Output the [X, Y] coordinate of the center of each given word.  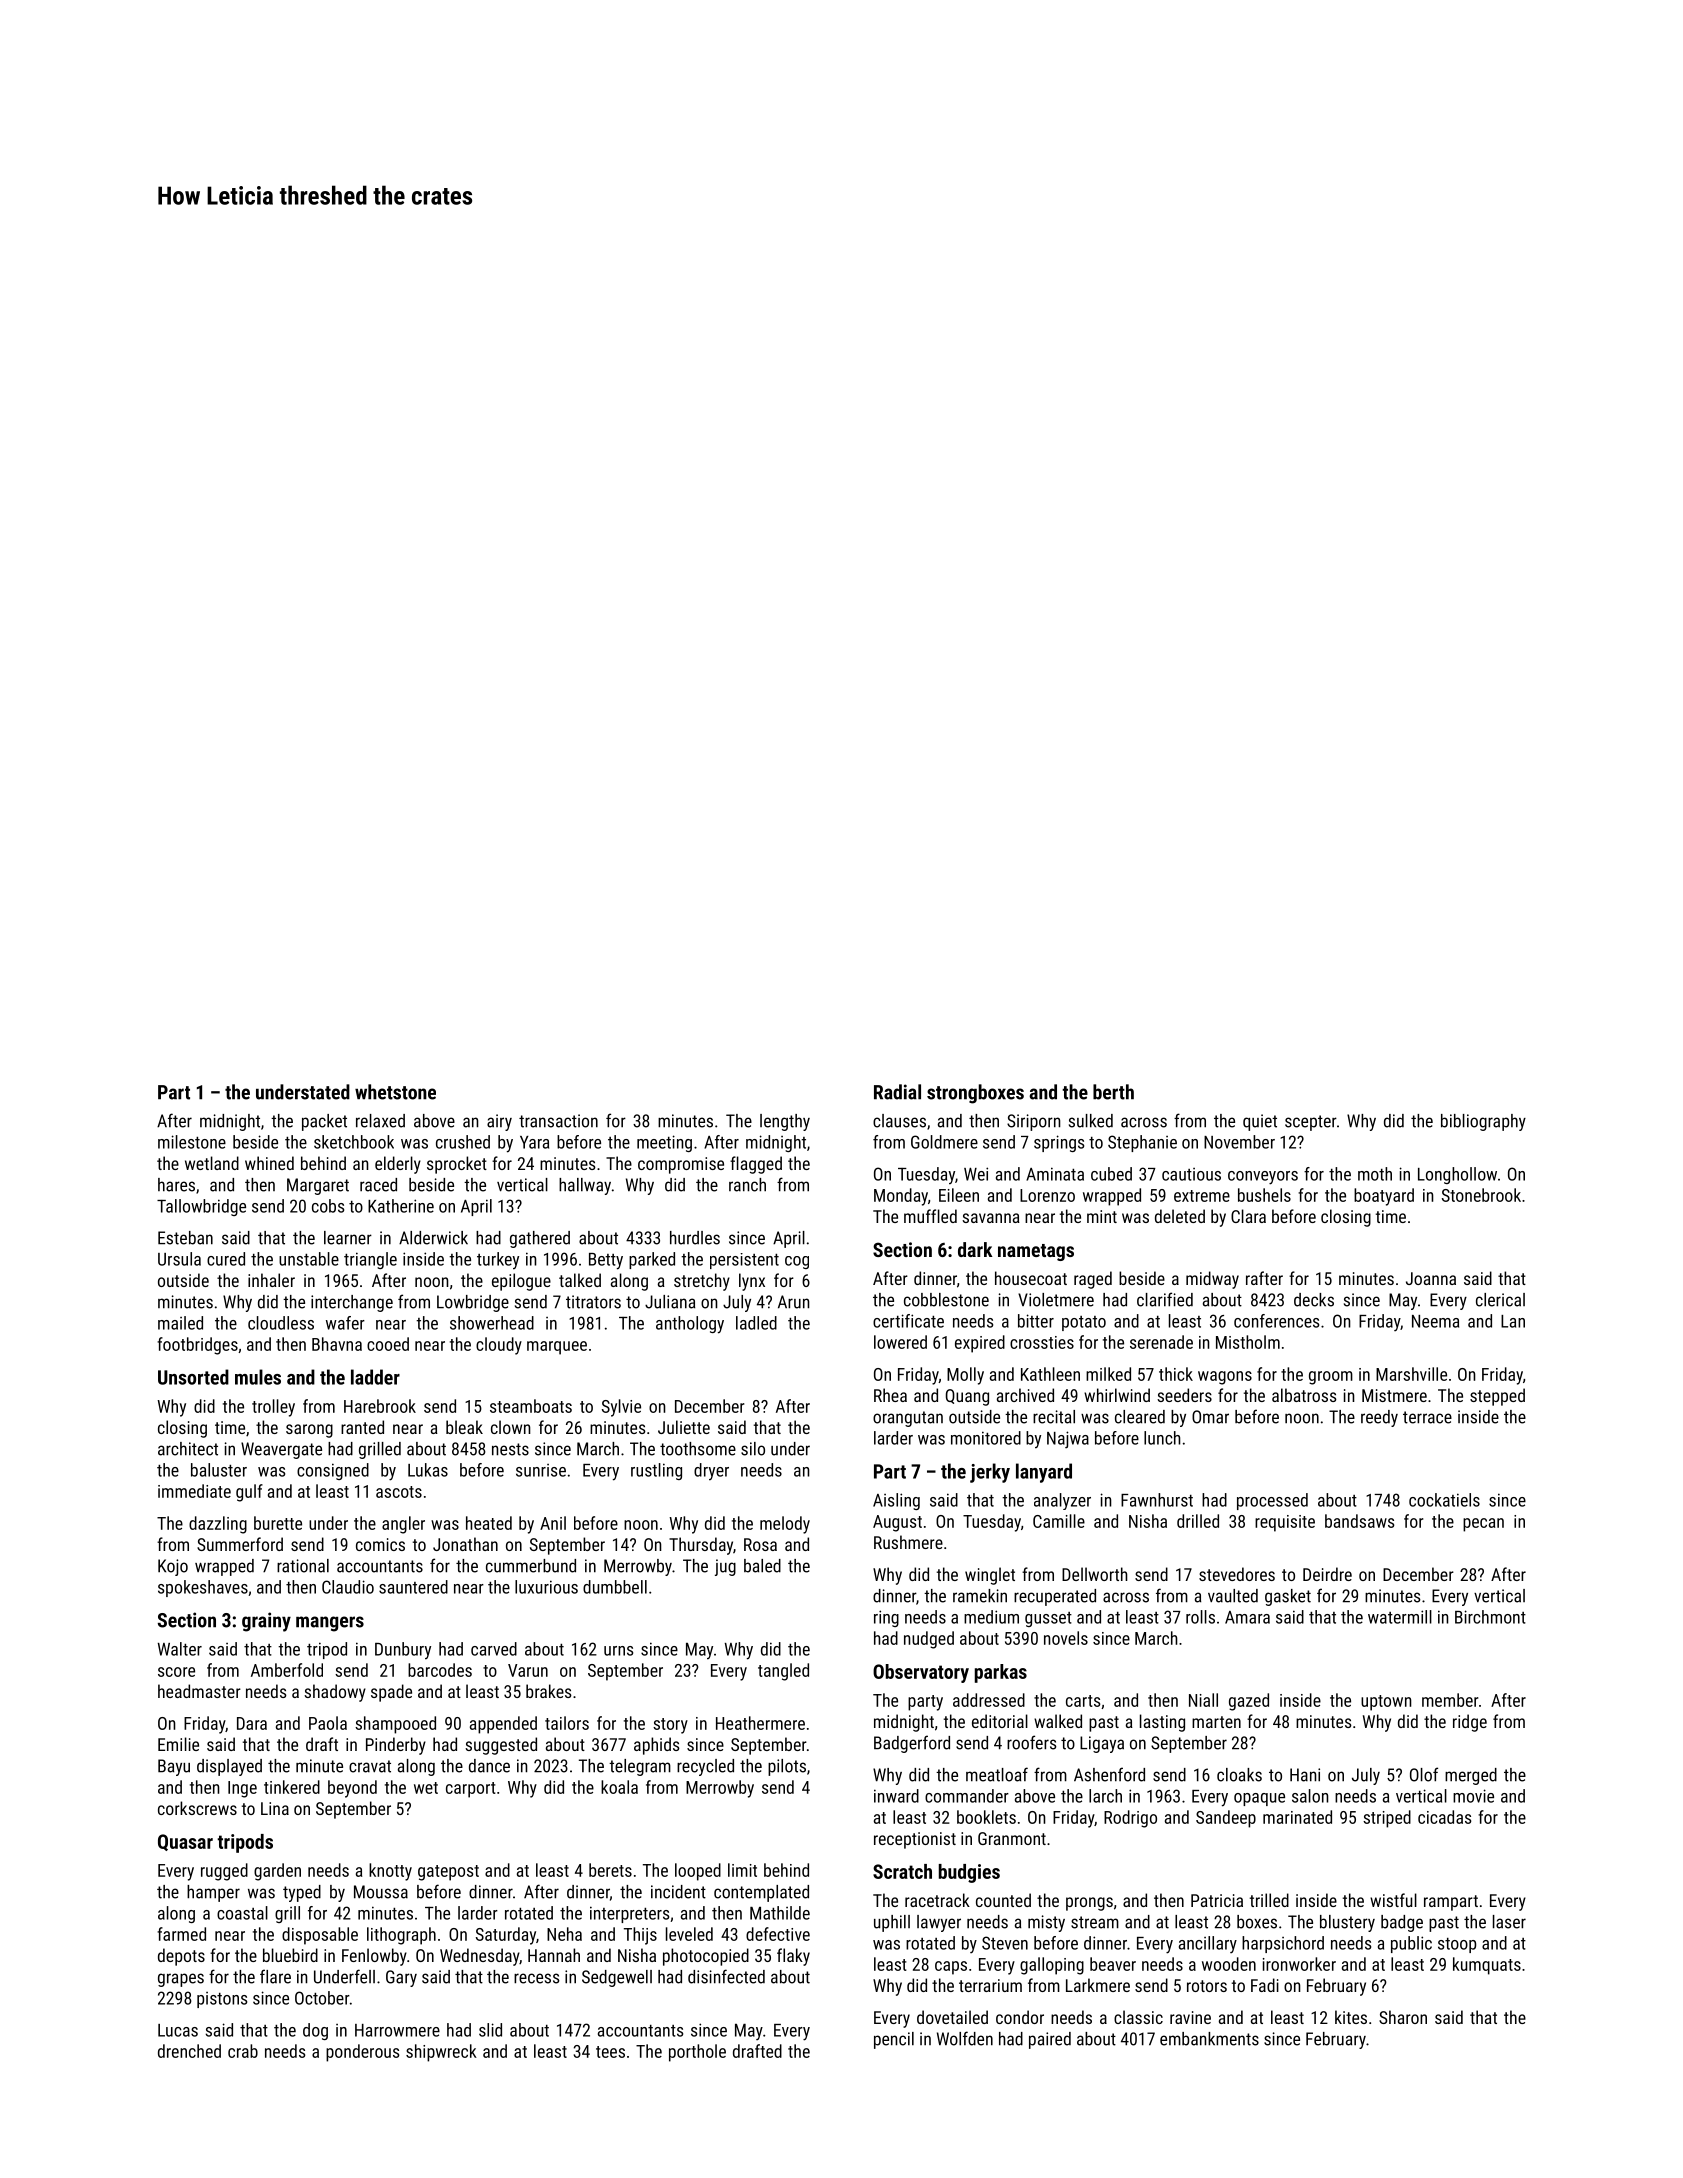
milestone [192, 1142]
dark [975, 1249]
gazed [1249, 1702]
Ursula [179, 1259]
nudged [929, 1640]
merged [1471, 1776]
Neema [1435, 1321]
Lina [275, 1808]
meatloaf [997, 1774]
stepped [1497, 1397]
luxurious [546, 1587]
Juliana [670, 1302]
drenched [189, 2051]
